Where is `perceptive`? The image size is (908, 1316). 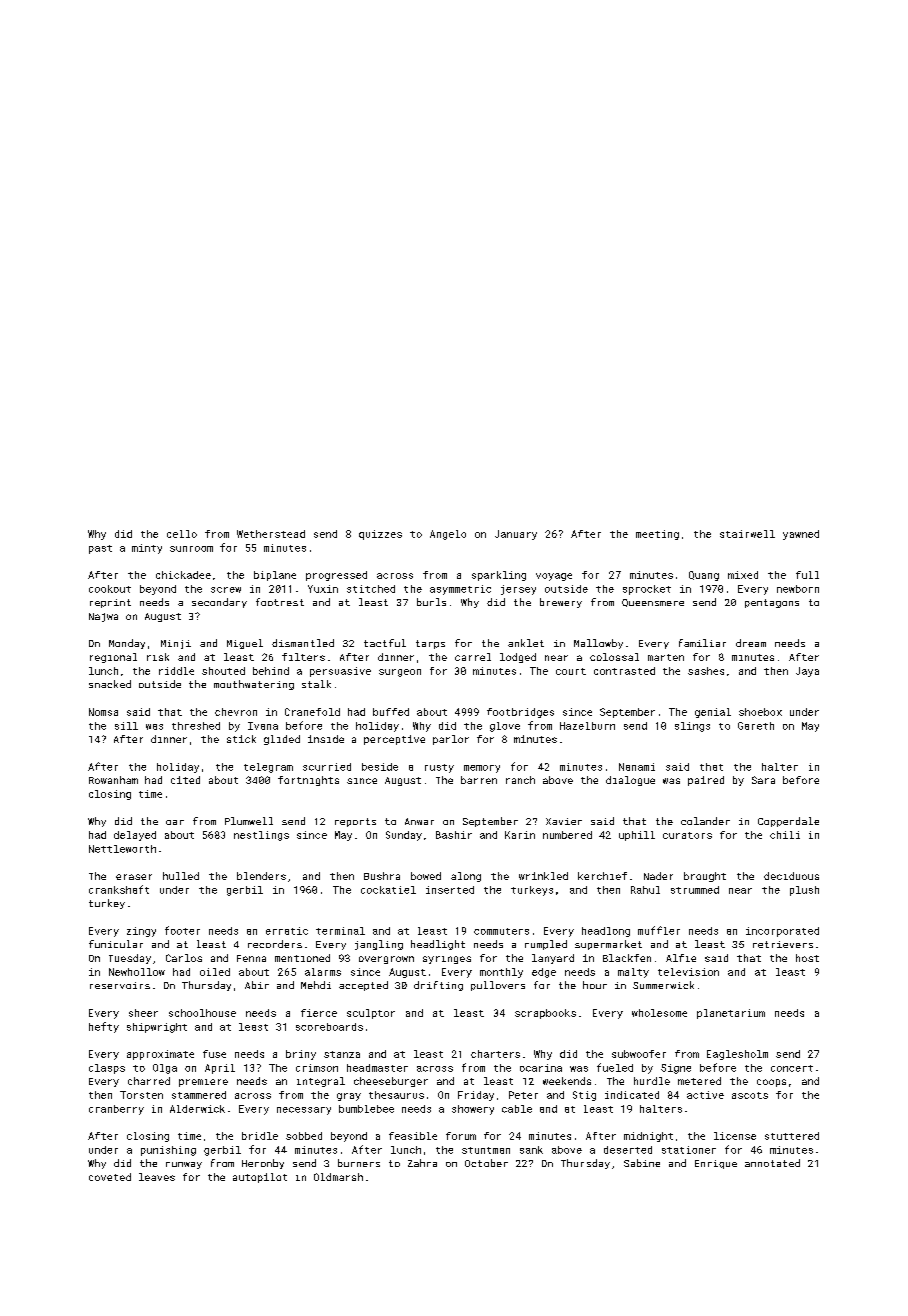 perceptive is located at coordinates (394, 740).
